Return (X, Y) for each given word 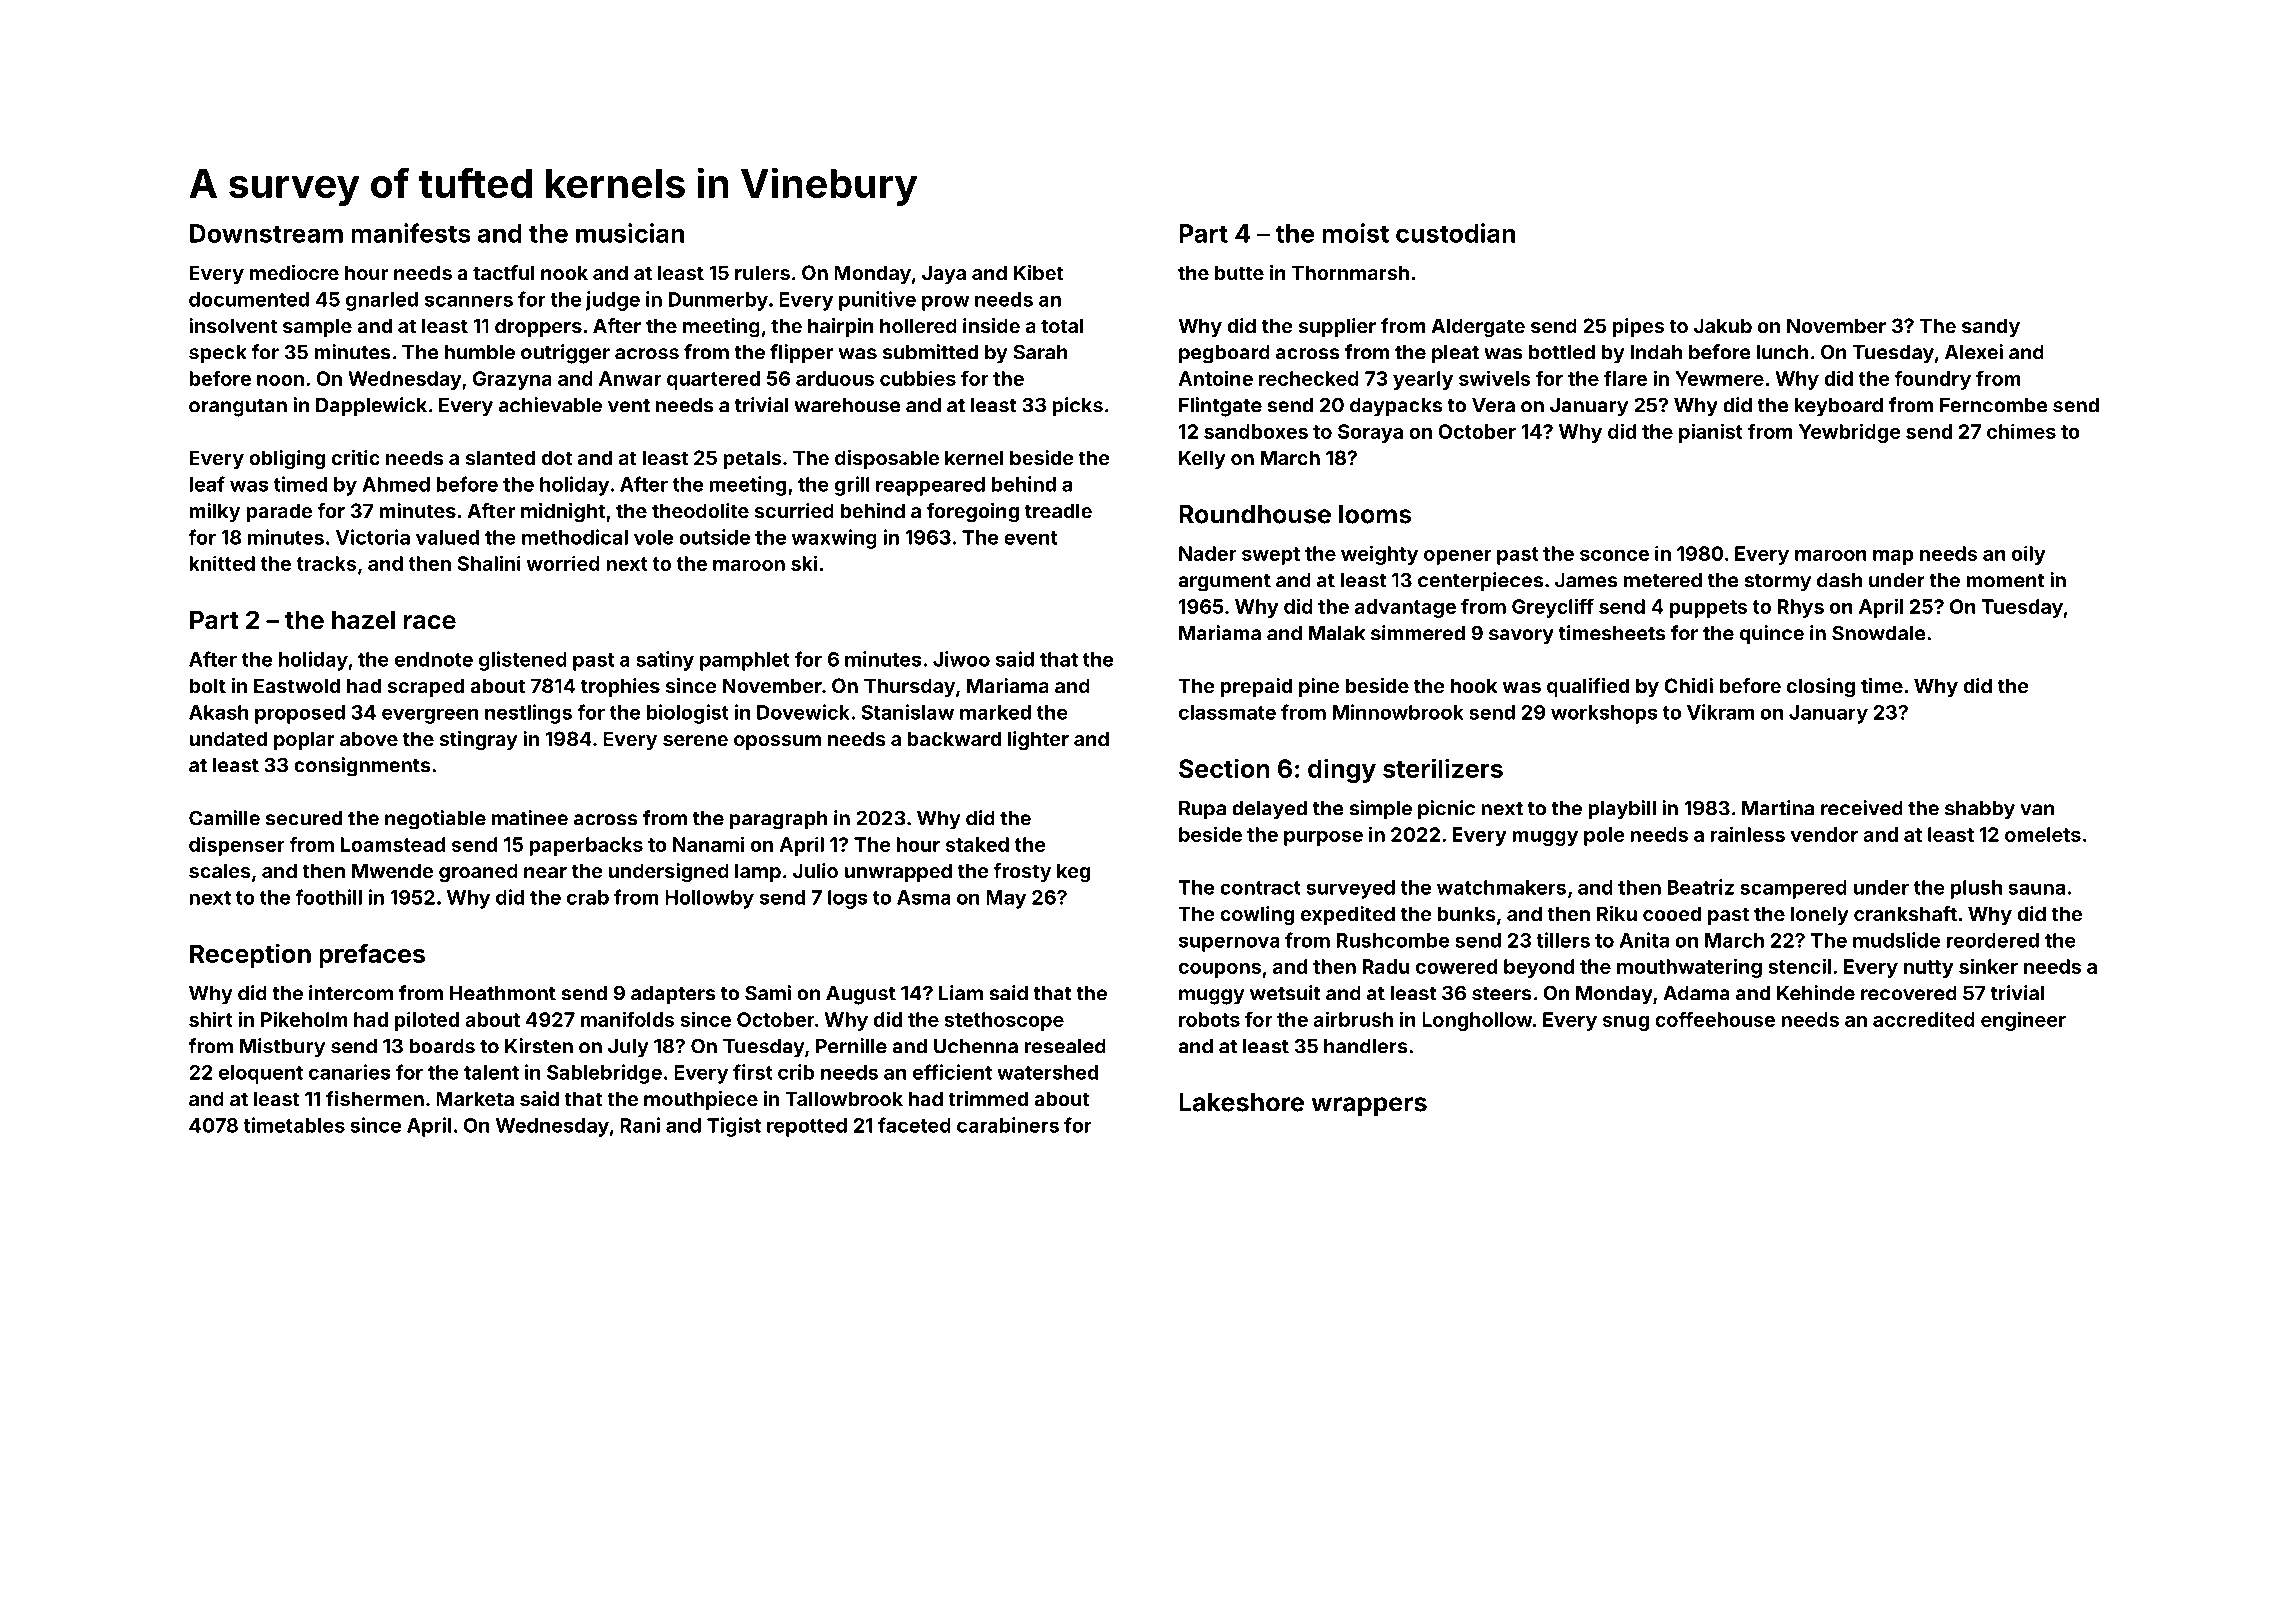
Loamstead (393, 844)
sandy (1991, 327)
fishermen (375, 1098)
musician (630, 233)
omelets (2043, 834)
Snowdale (1879, 633)
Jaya (944, 274)
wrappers (1369, 1107)
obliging (287, 460)
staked (977, 844)
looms (1375, 514)
